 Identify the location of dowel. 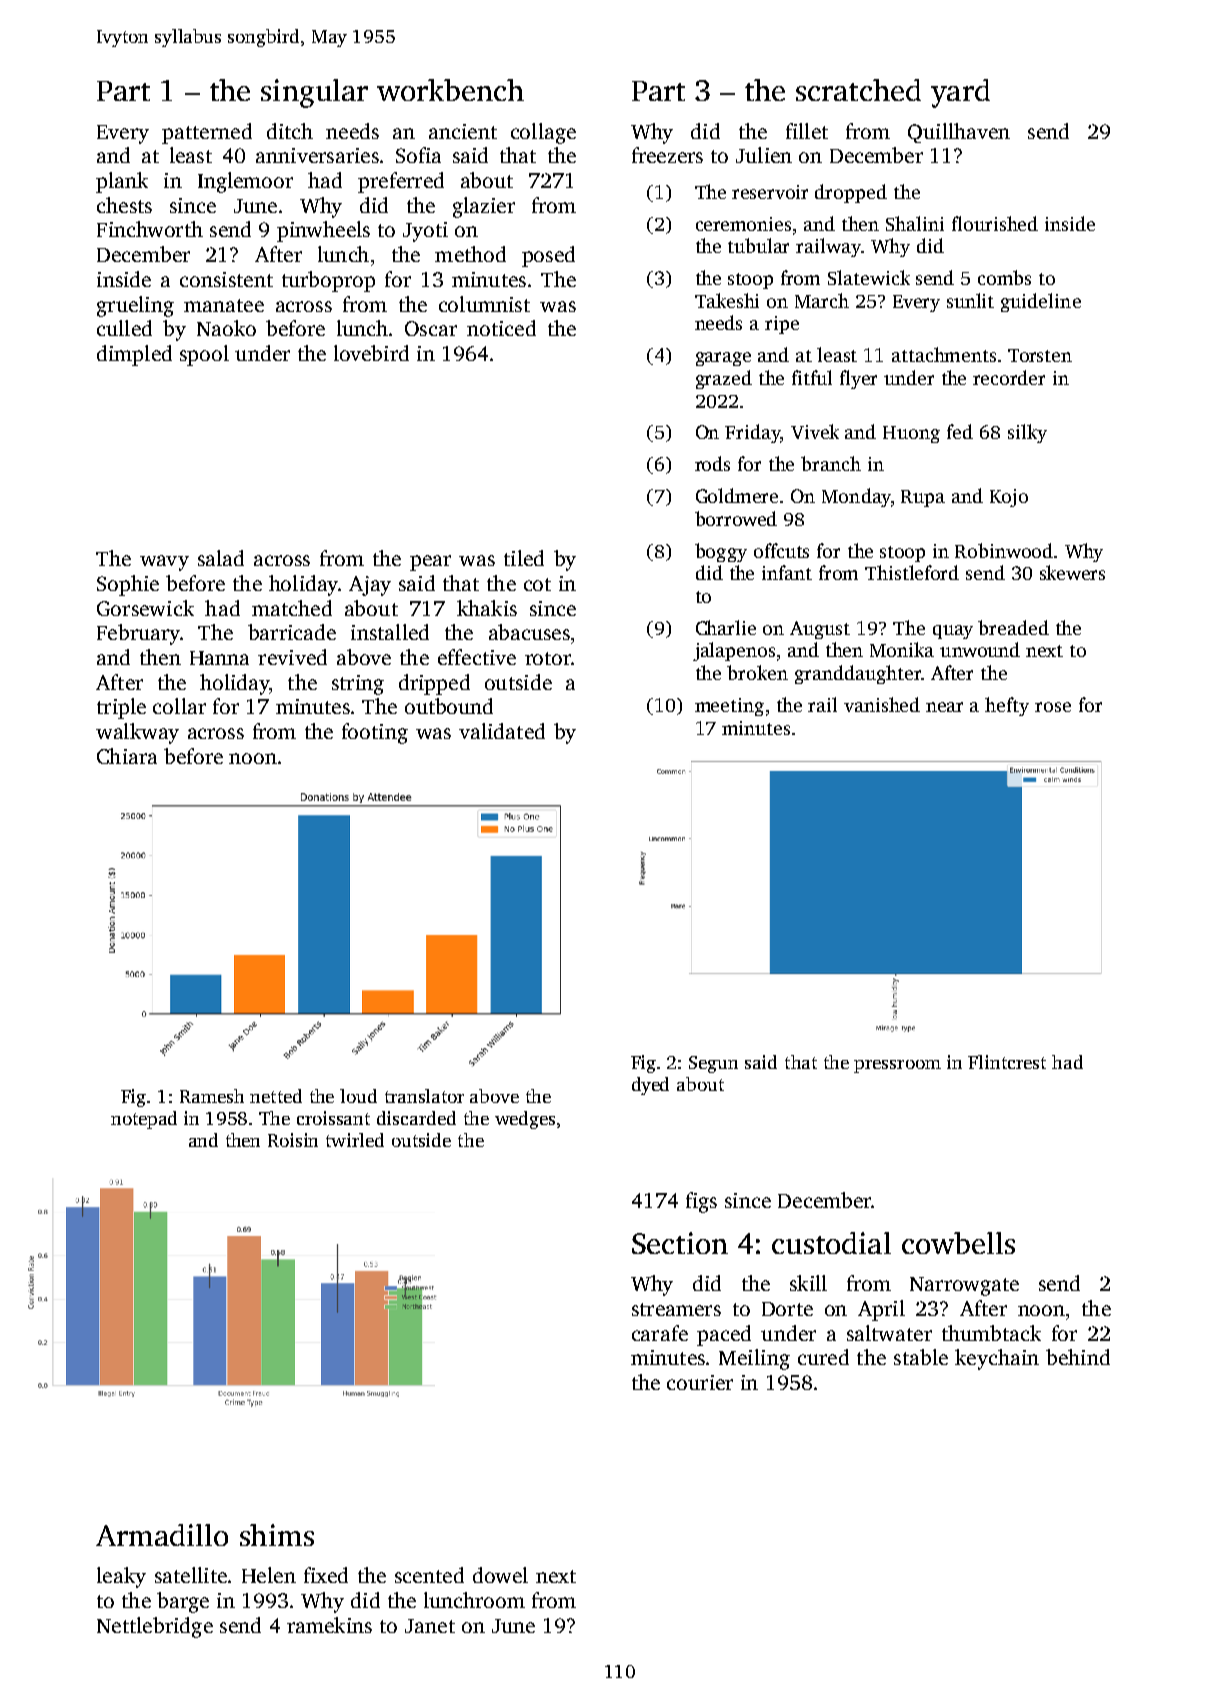
(500, 1575).
